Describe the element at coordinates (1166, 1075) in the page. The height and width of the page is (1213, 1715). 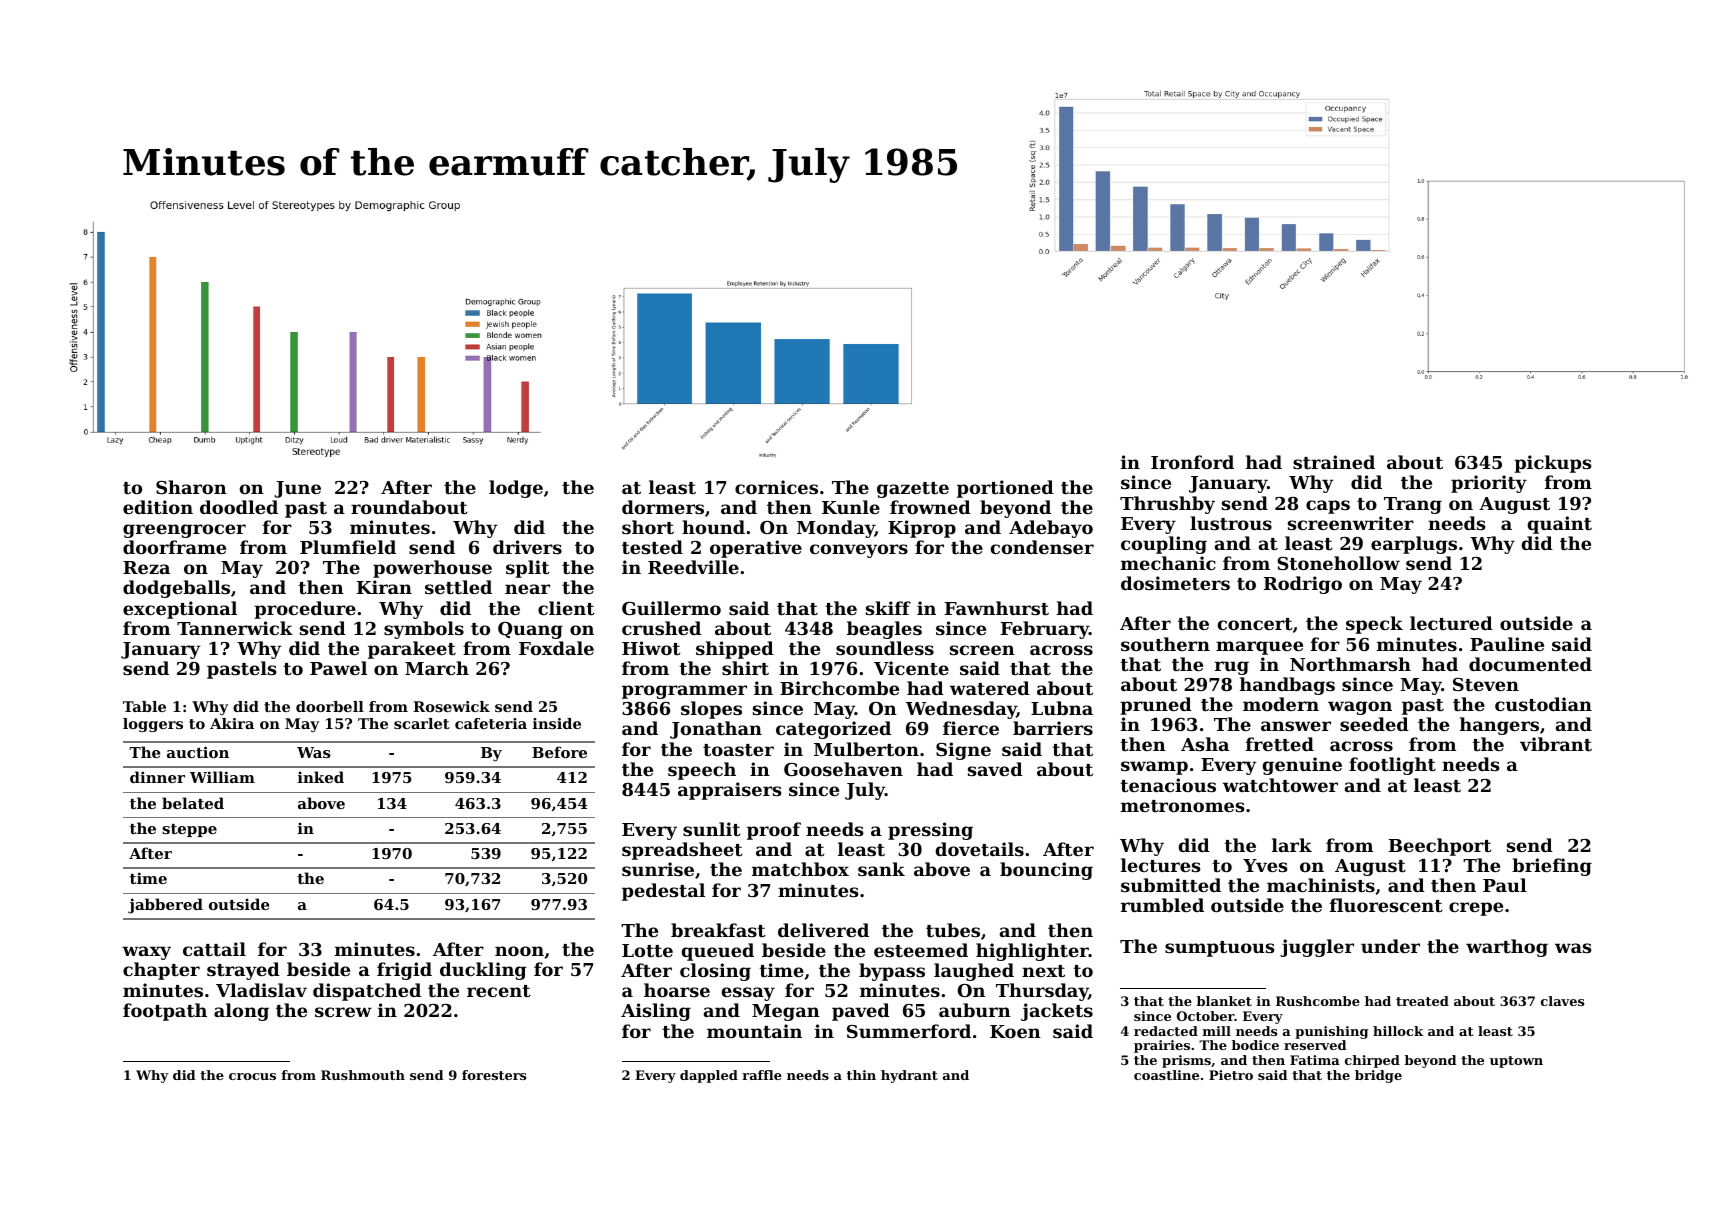
I see `coastline` at that location.
